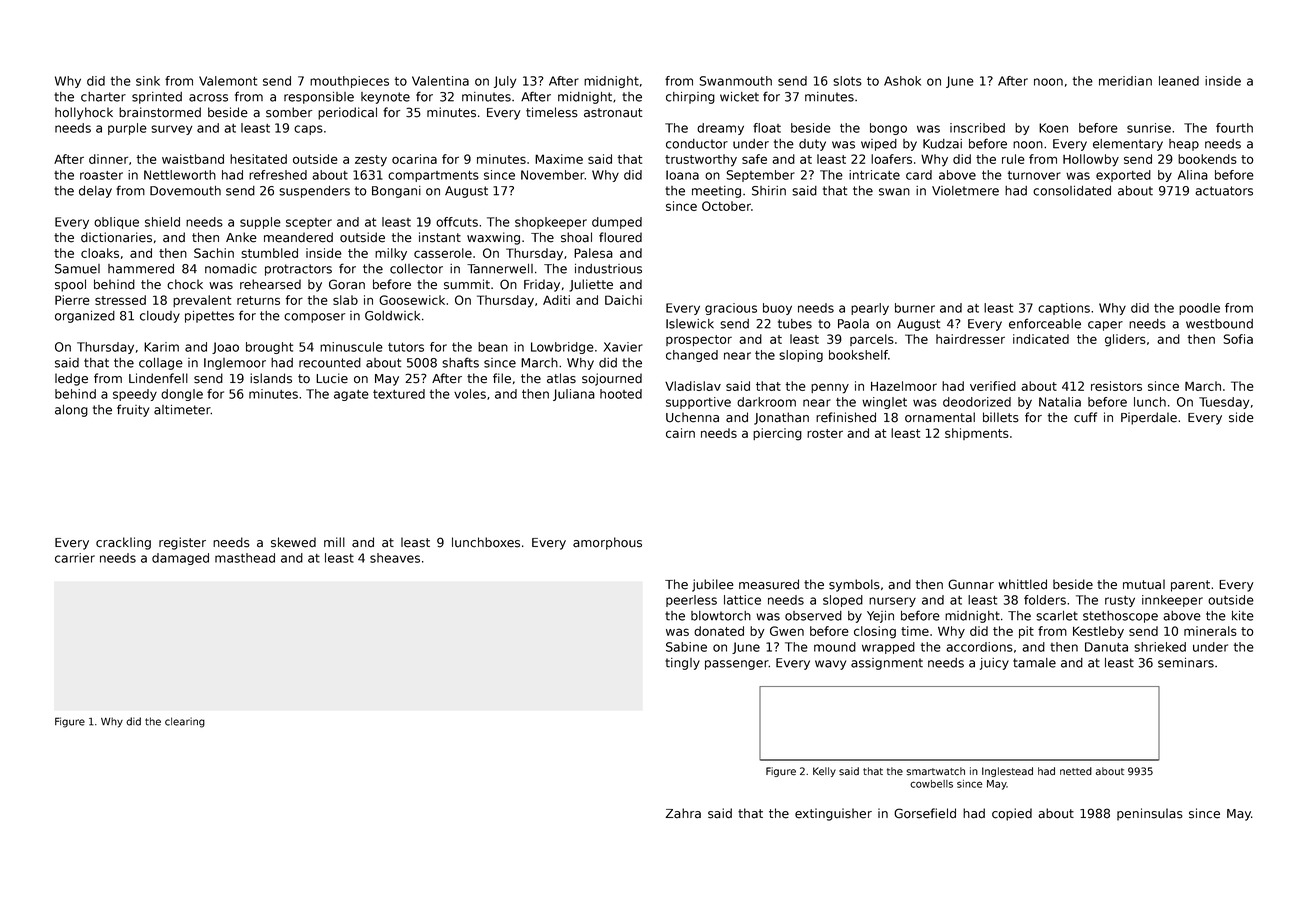 The image size is (1308, 924). I want to click on burner, so click(915, 308).
